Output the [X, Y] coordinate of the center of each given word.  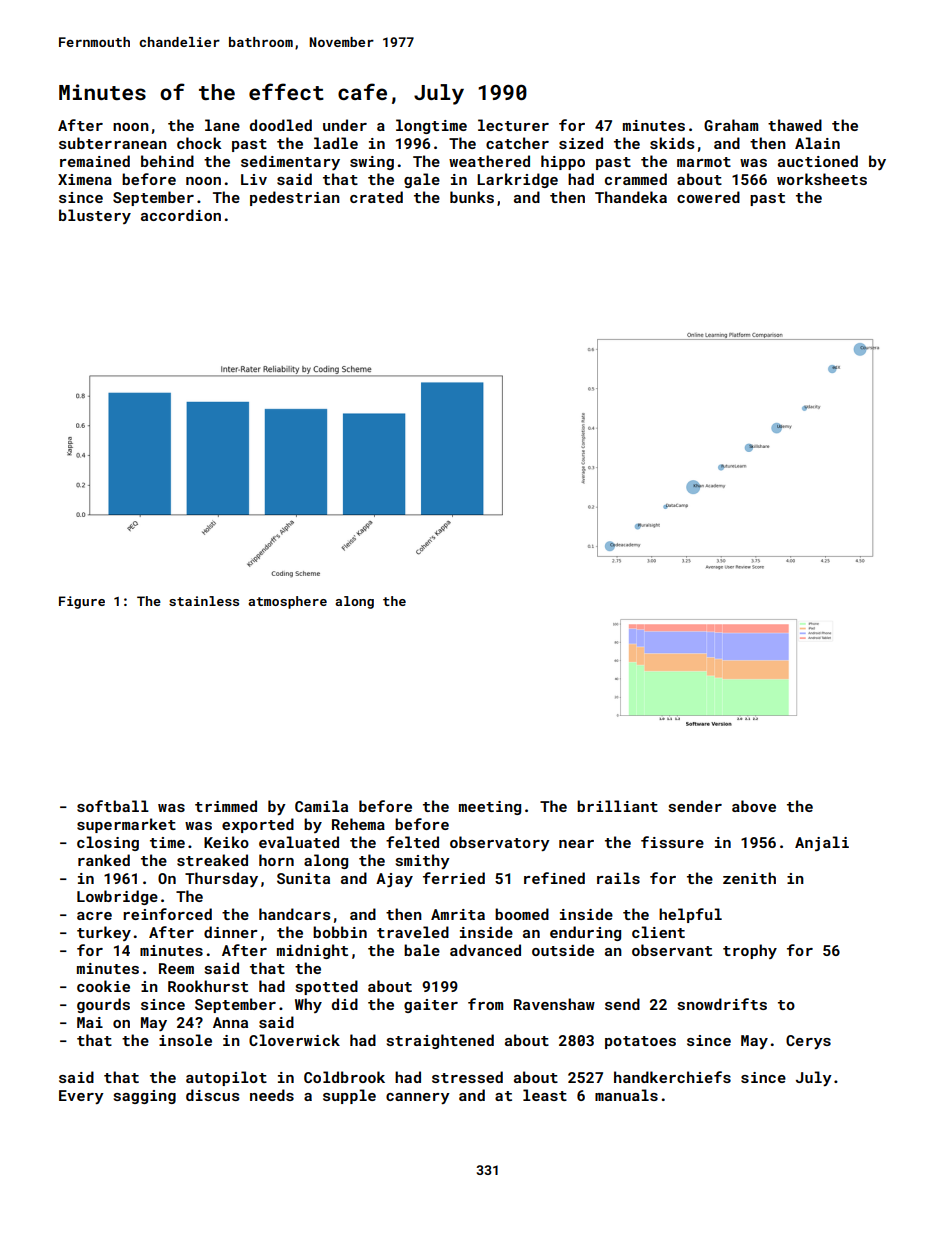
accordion [181, 215]
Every [81, 1097]
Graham [731, 125]
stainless [204, 601]
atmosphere [287, 602]
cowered [708, 197]
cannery [418, 1098]
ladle [336, 143]
